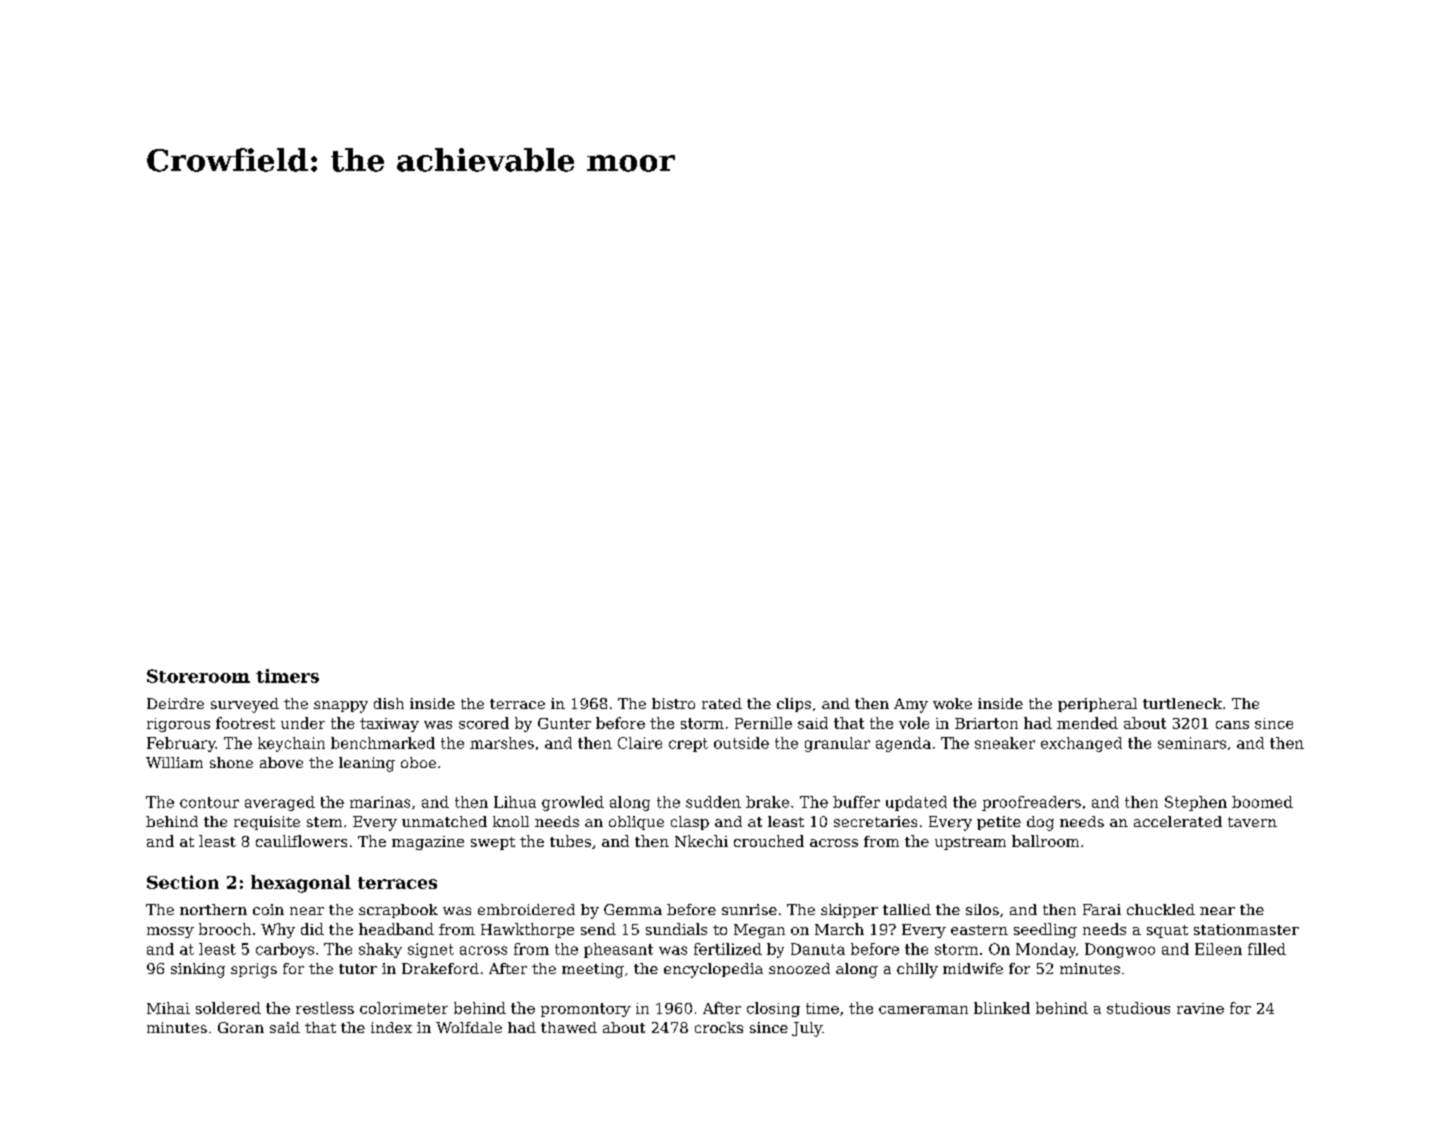  Describe the element at coordinates (174, 762) in the screenshot. I see `William` at that location.
